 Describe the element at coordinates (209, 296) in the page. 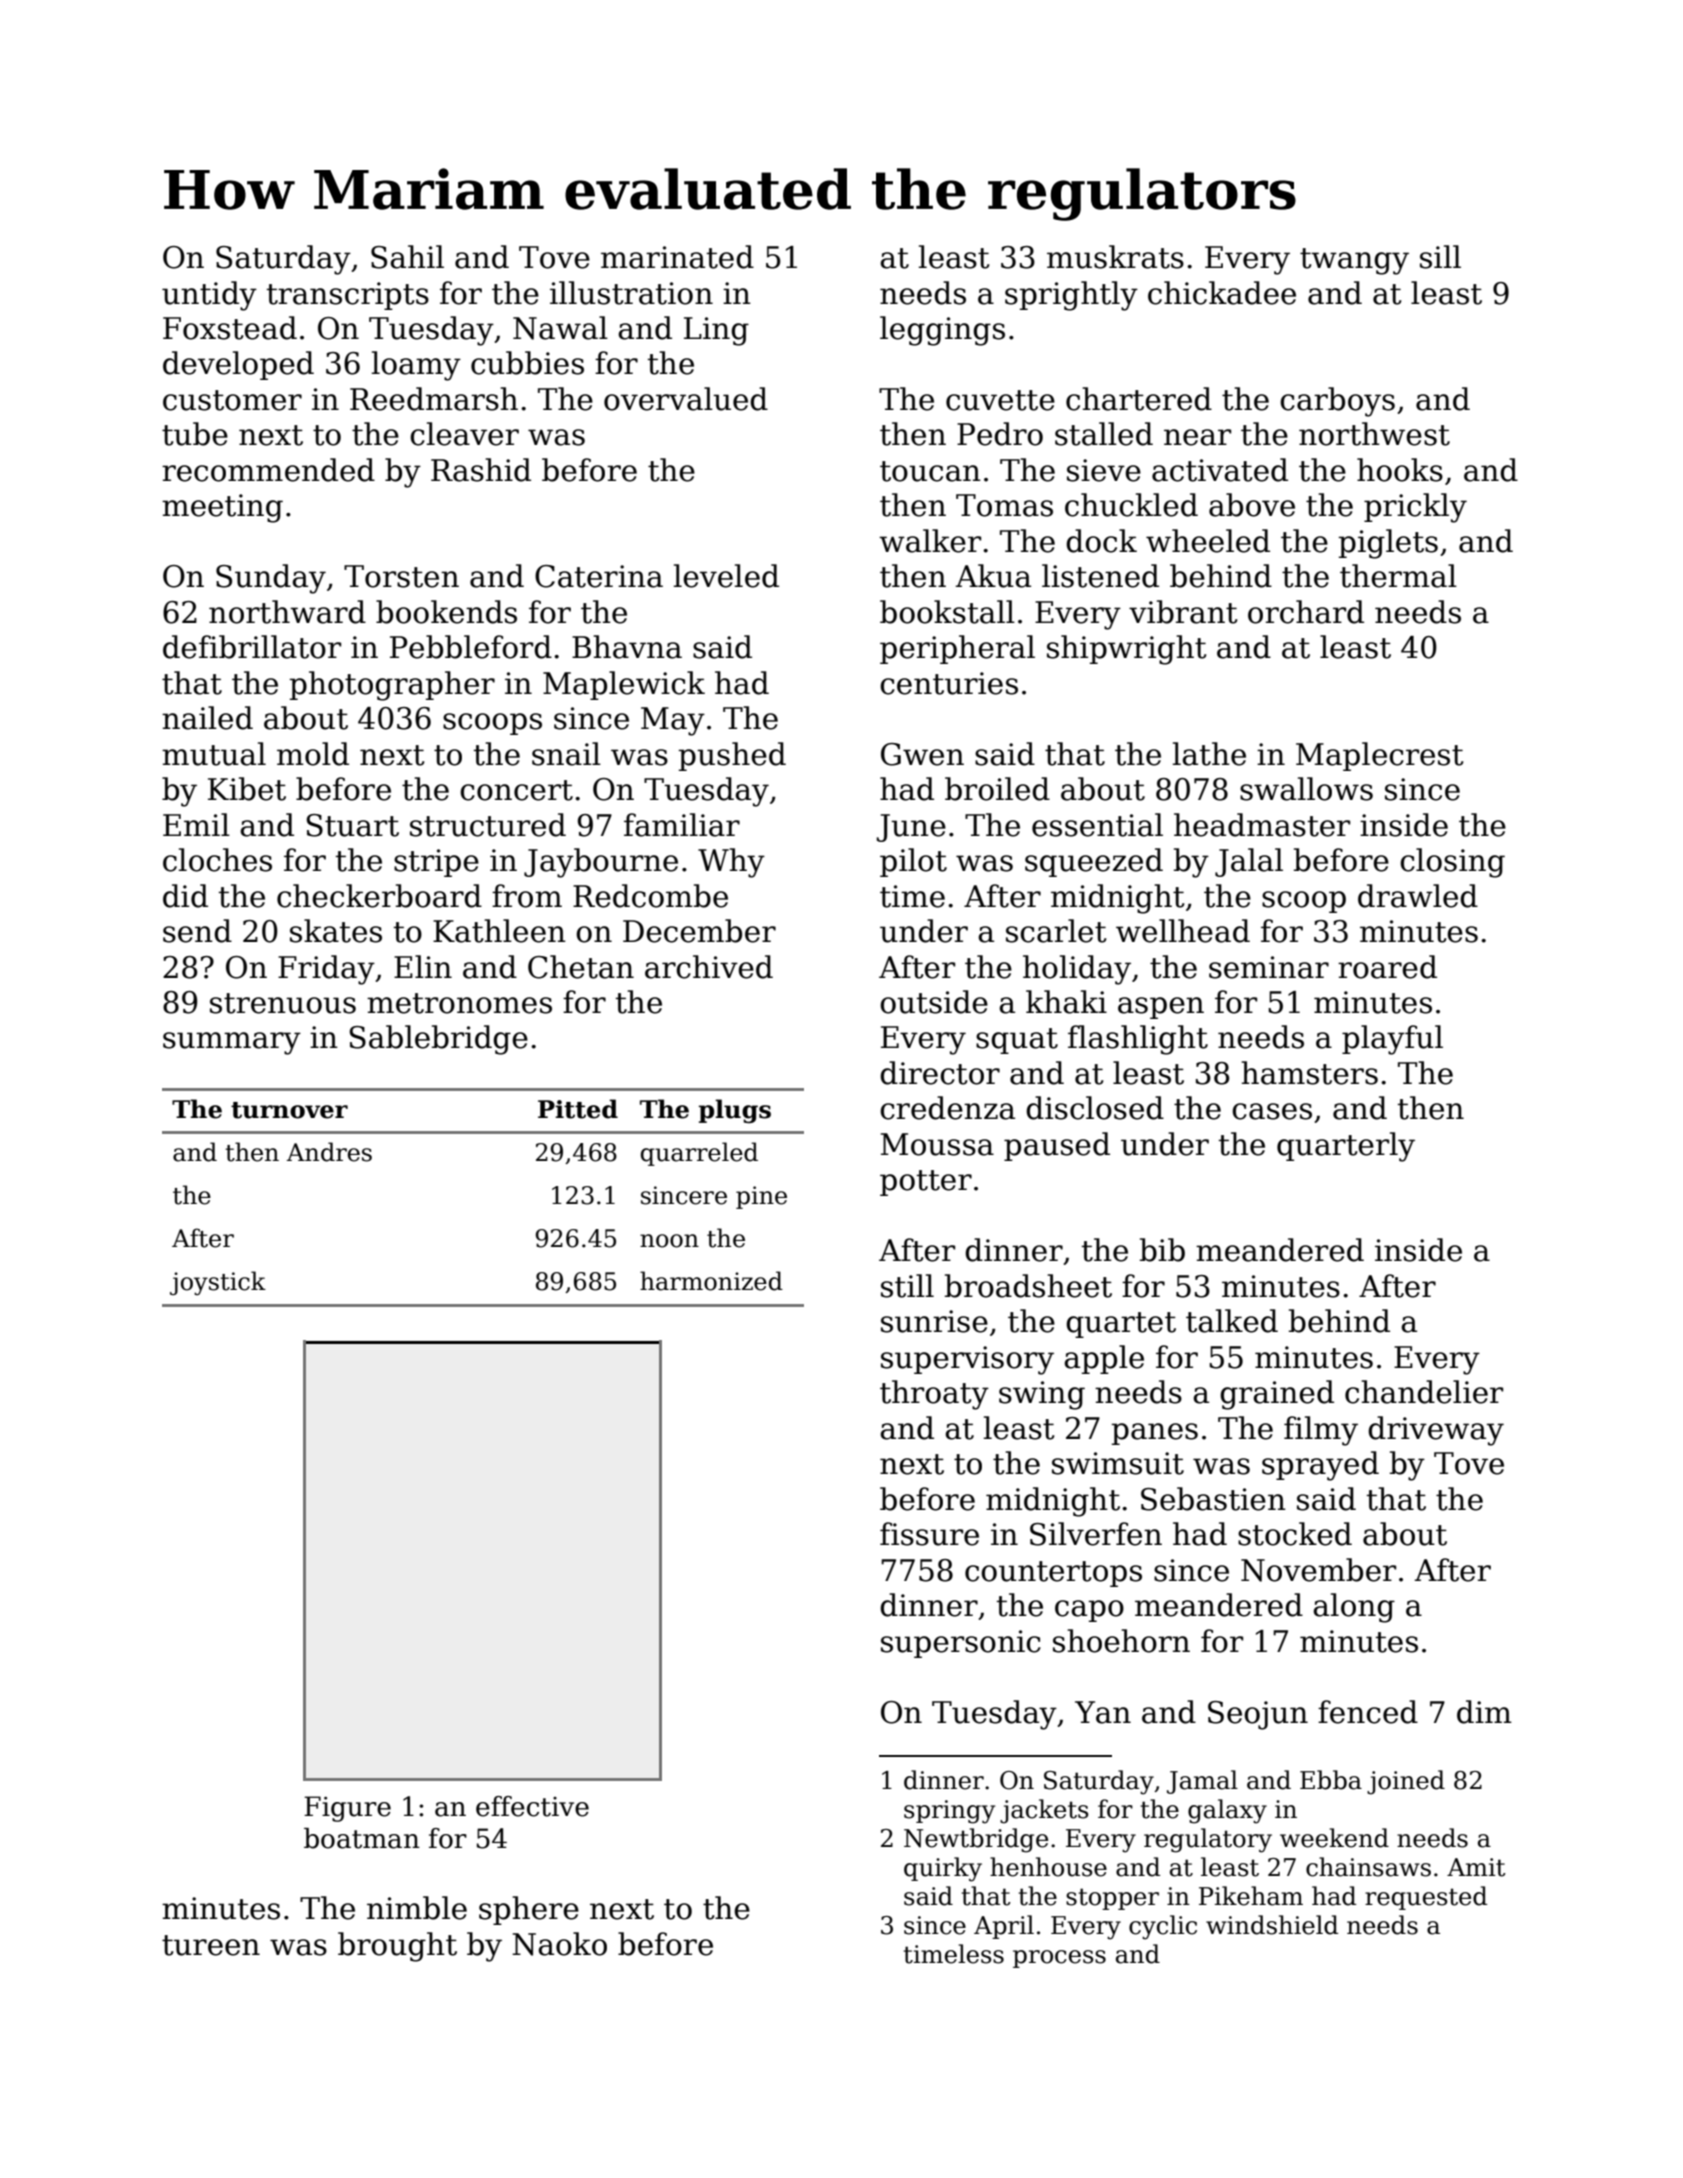

I see `untidy` at that location.
